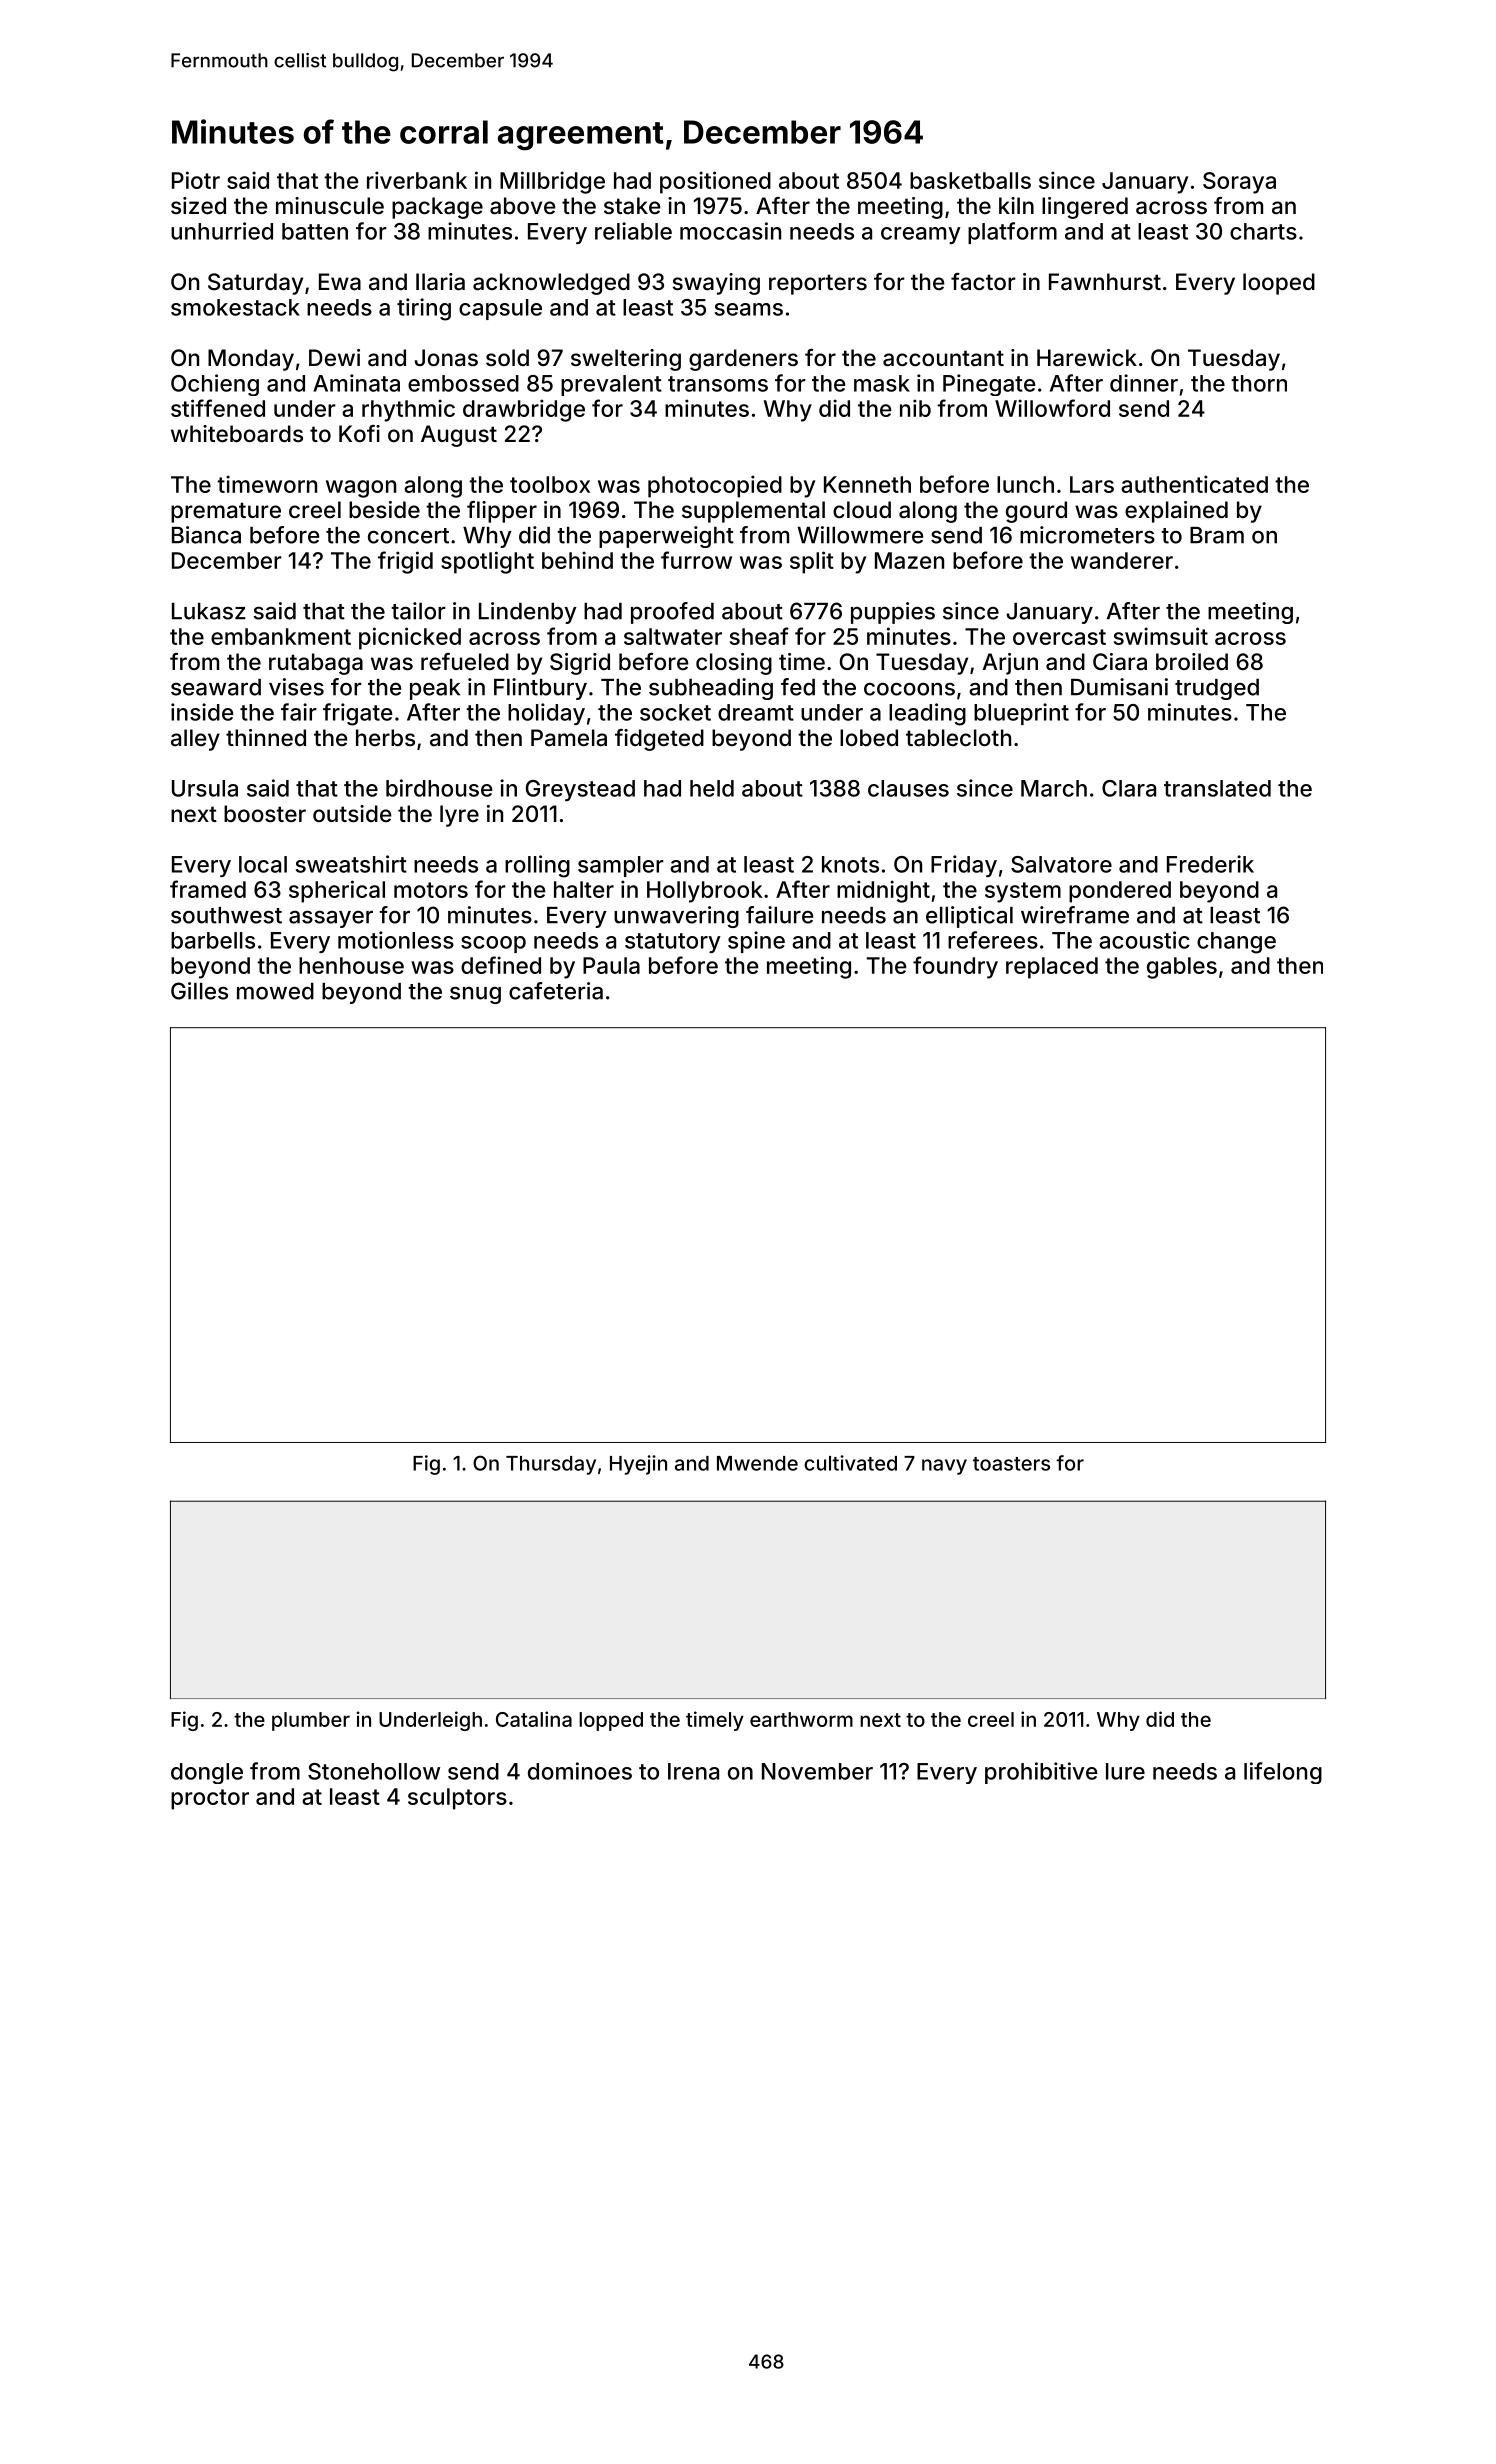  I want to click on replaced, so click(1052, 968).
